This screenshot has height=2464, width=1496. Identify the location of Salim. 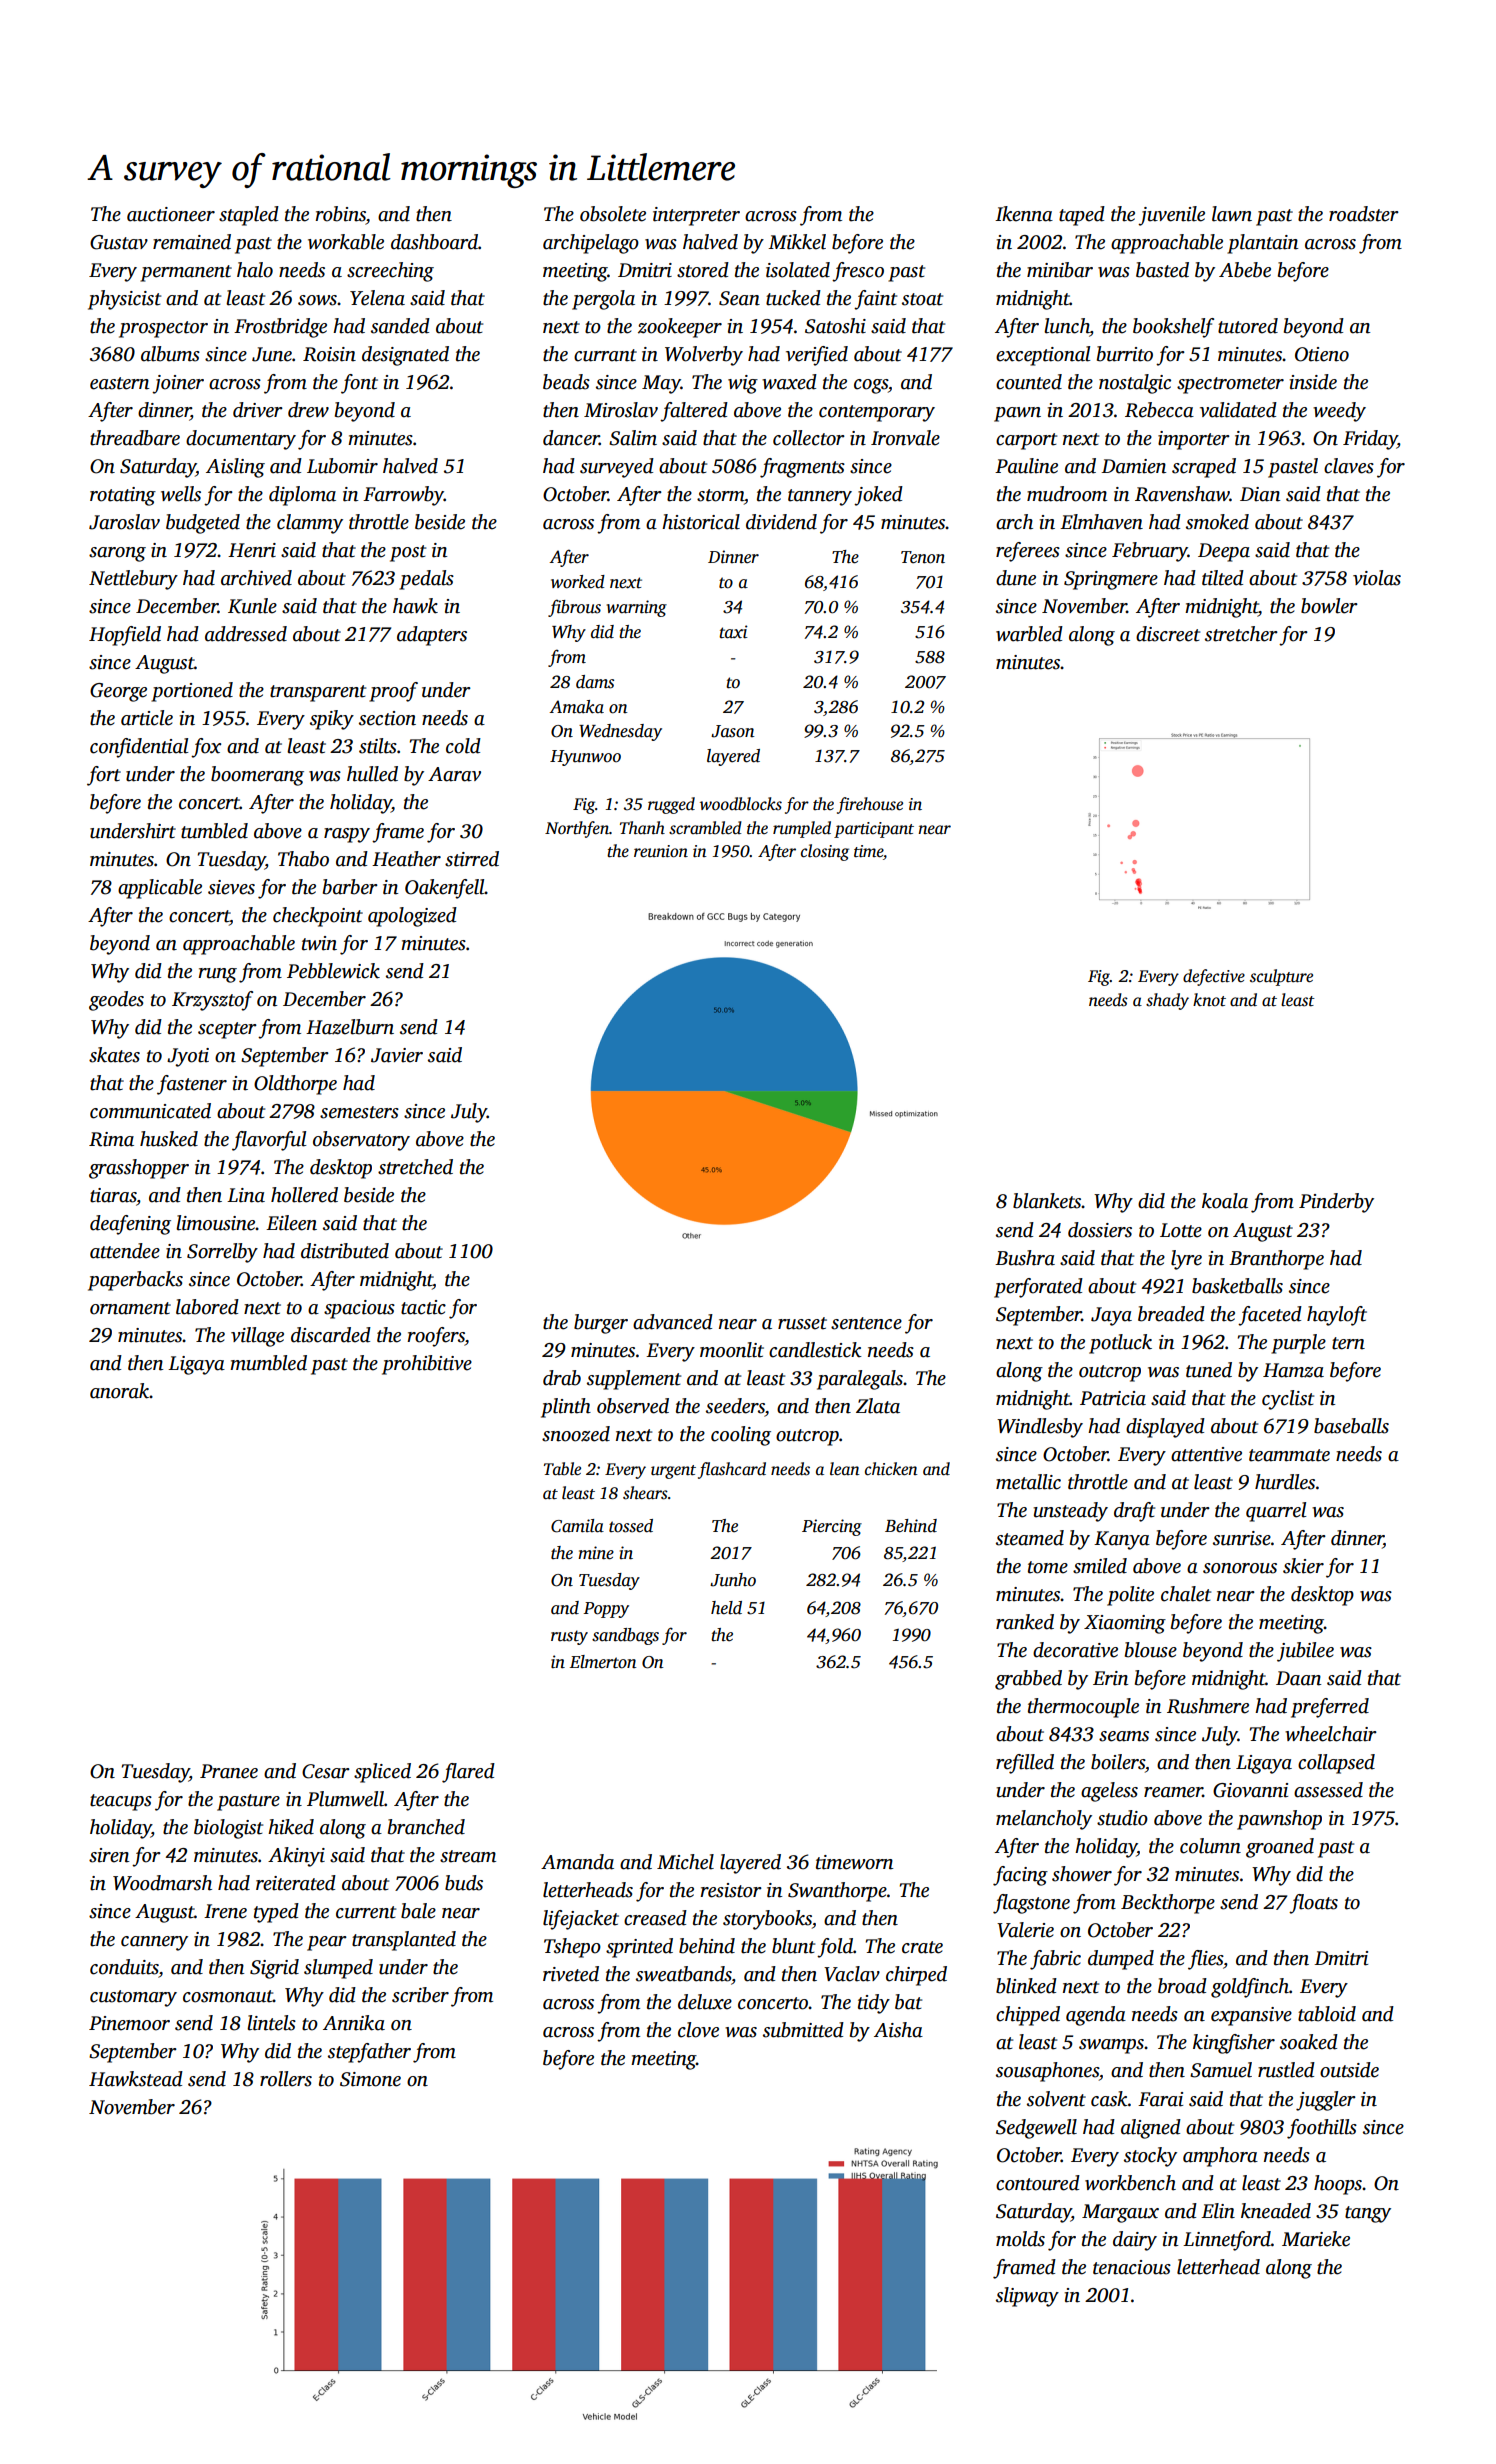
(633, 438).
